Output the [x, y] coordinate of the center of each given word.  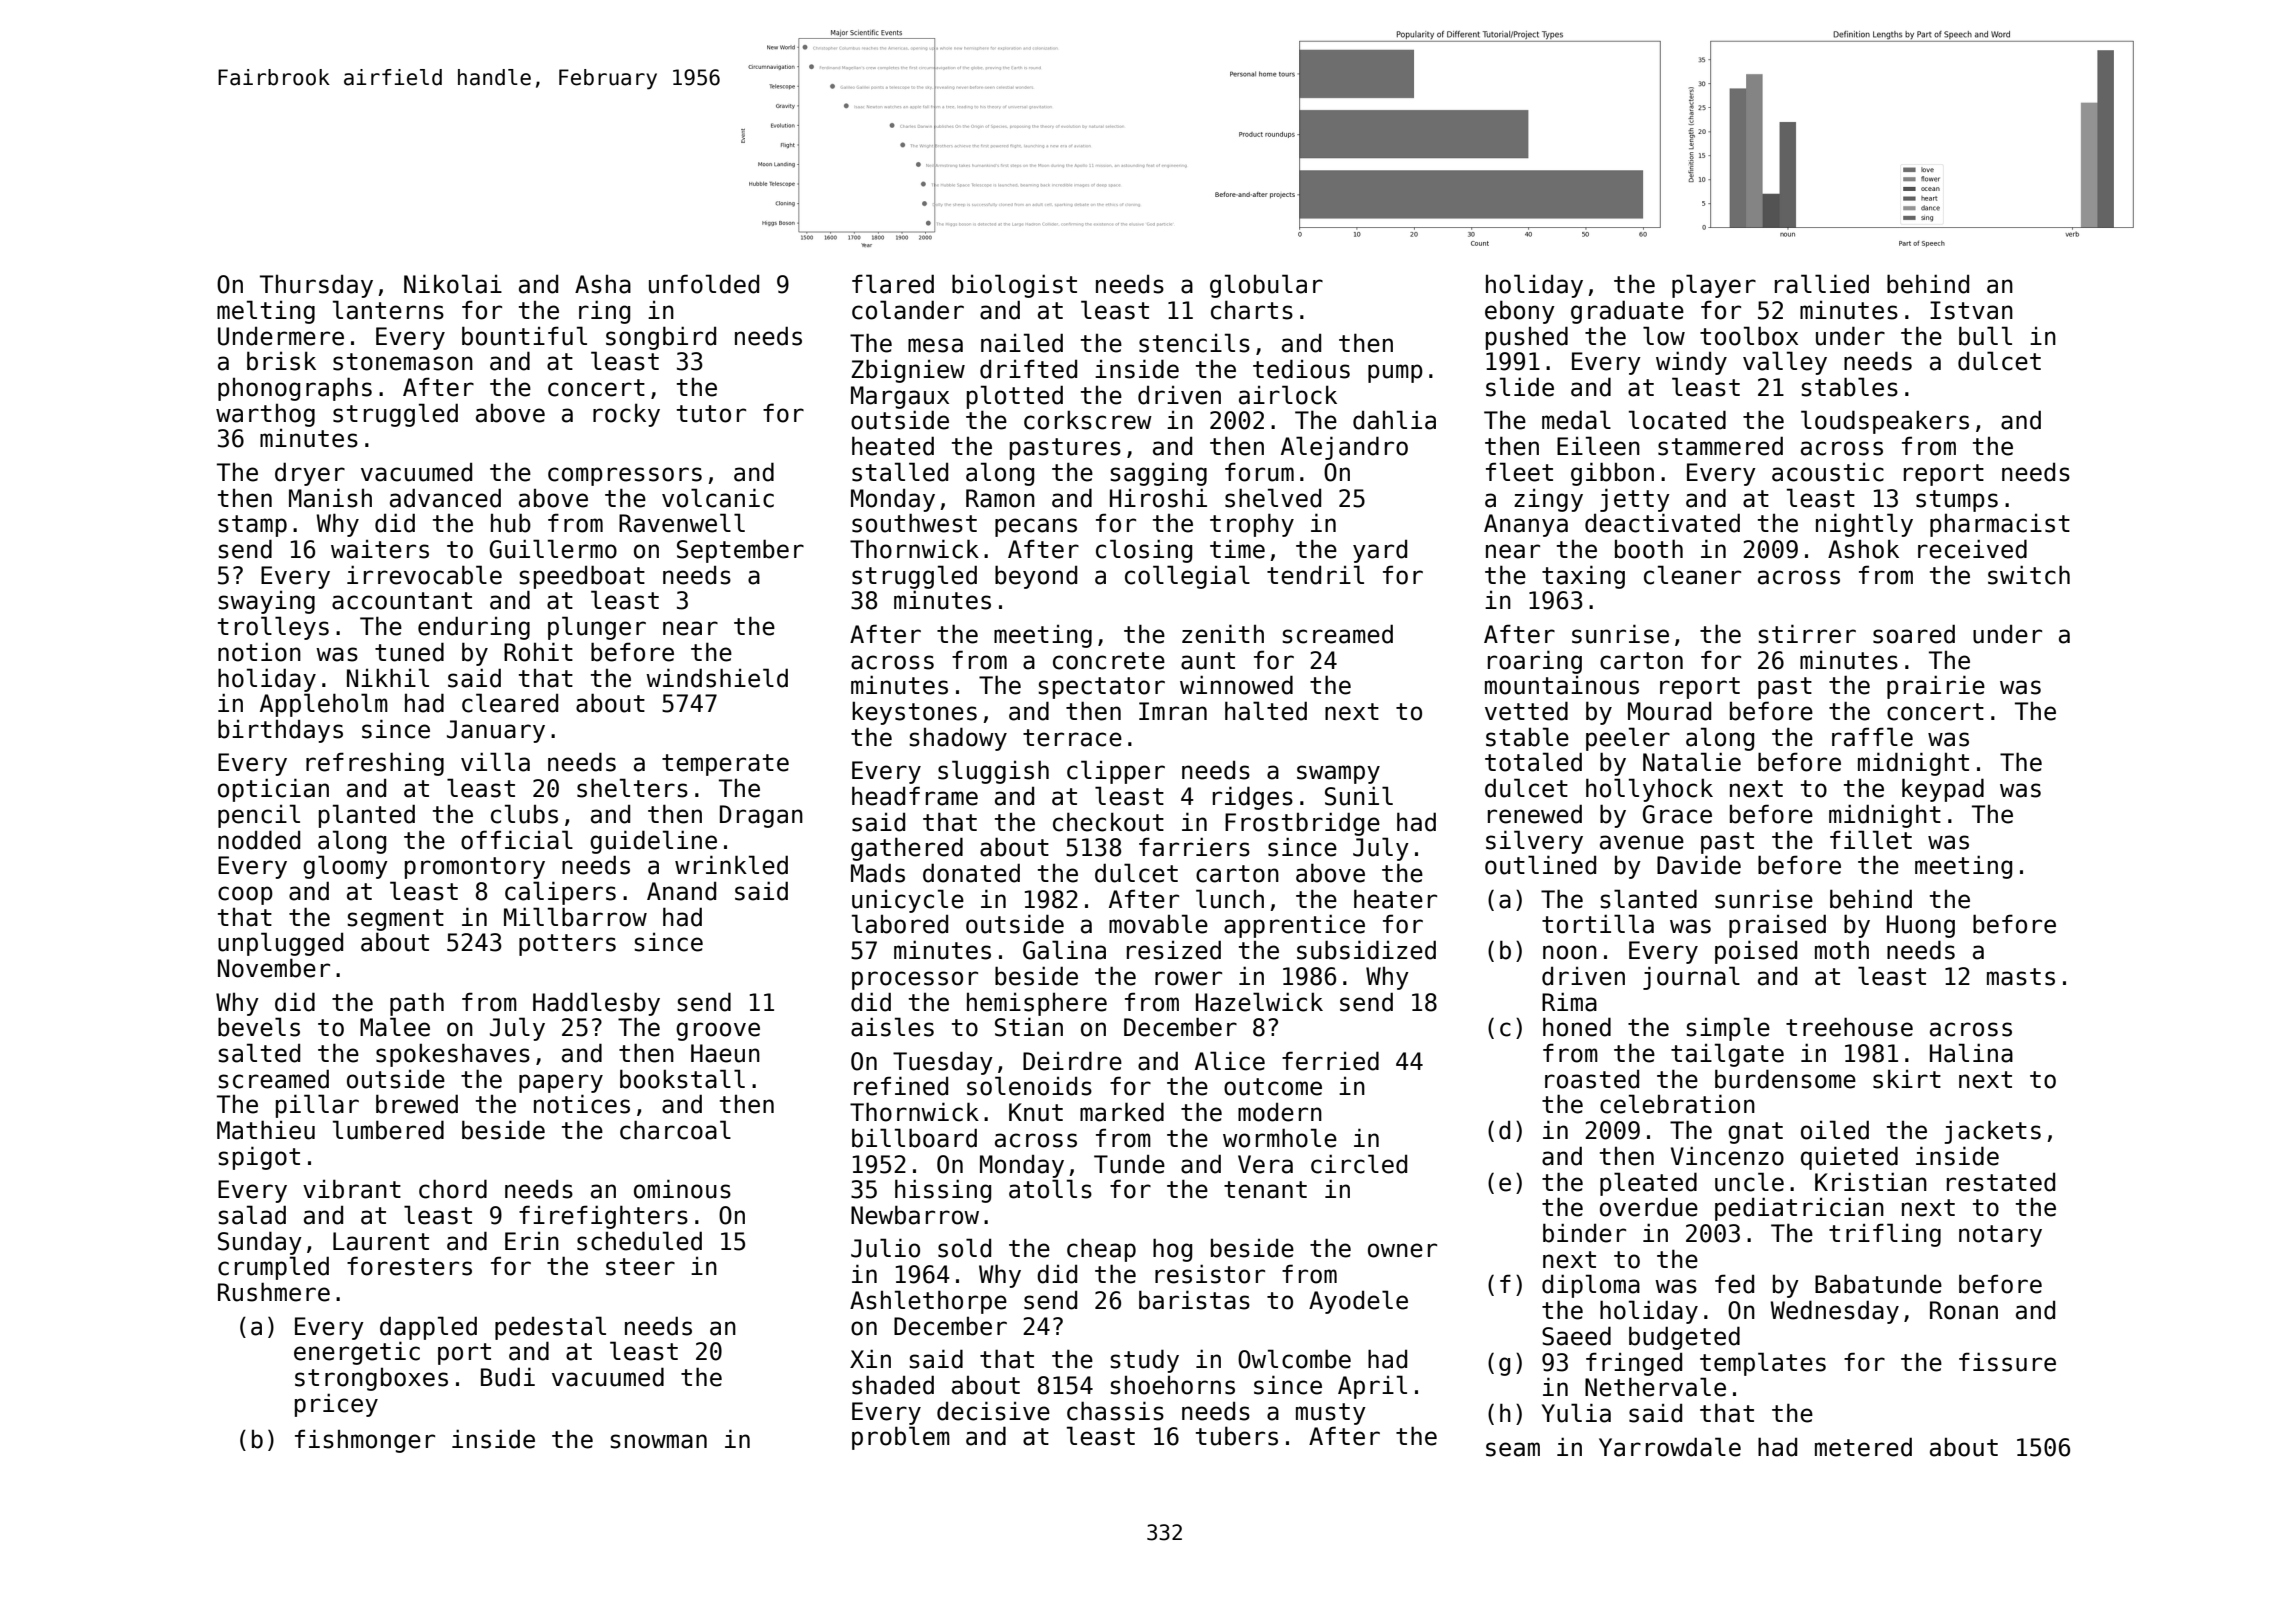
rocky [626, 415]
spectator [1101, 688]
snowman [658, 1441]
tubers [1237, 1436]
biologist [1014, 286]
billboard [914, 1138]
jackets [1992, 1132]
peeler [1628, 739]
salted [259, 1053]
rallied [1822, 284]
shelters [632, 788]
